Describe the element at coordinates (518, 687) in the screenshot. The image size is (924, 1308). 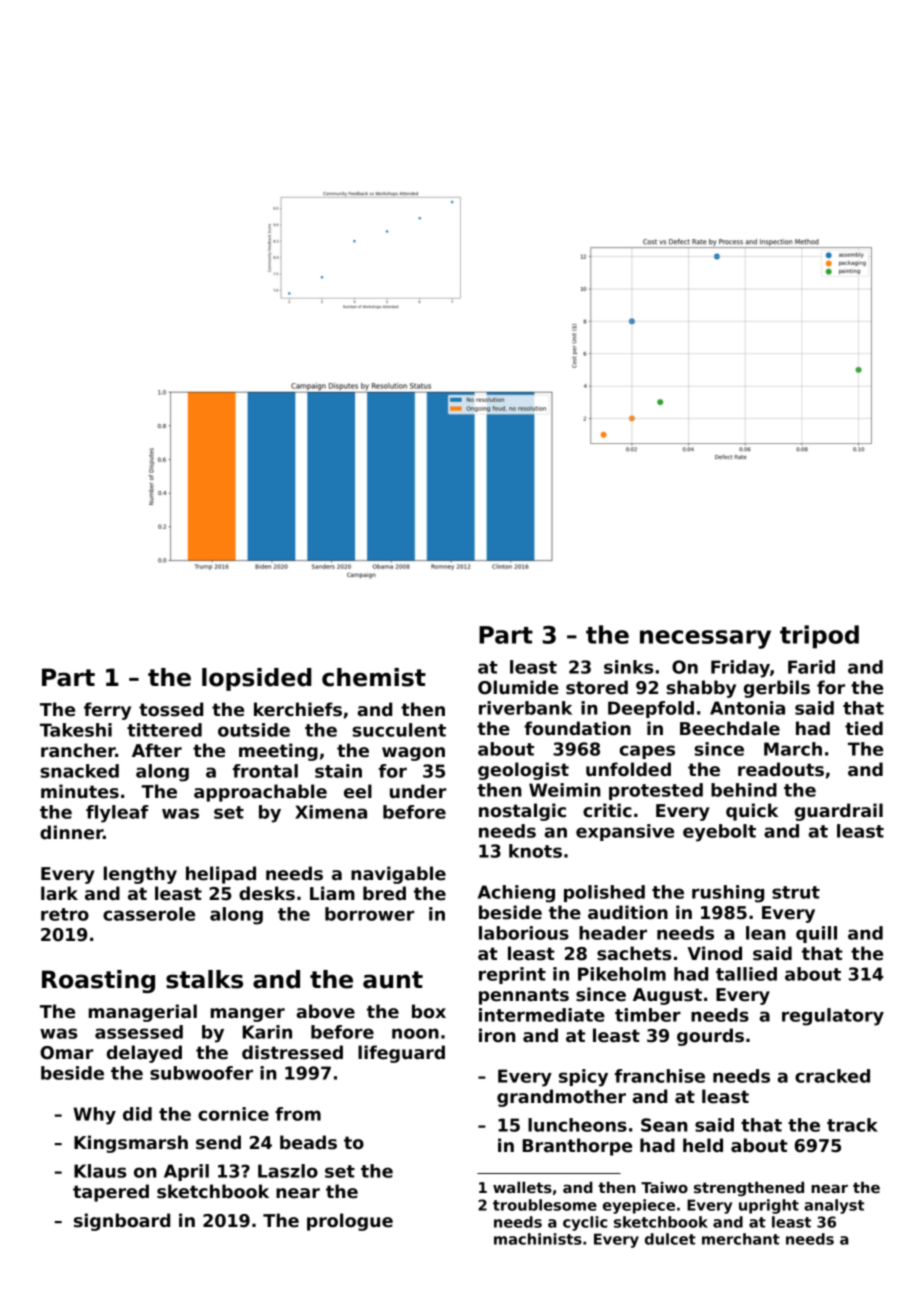
I see `Olumide` at that location.
